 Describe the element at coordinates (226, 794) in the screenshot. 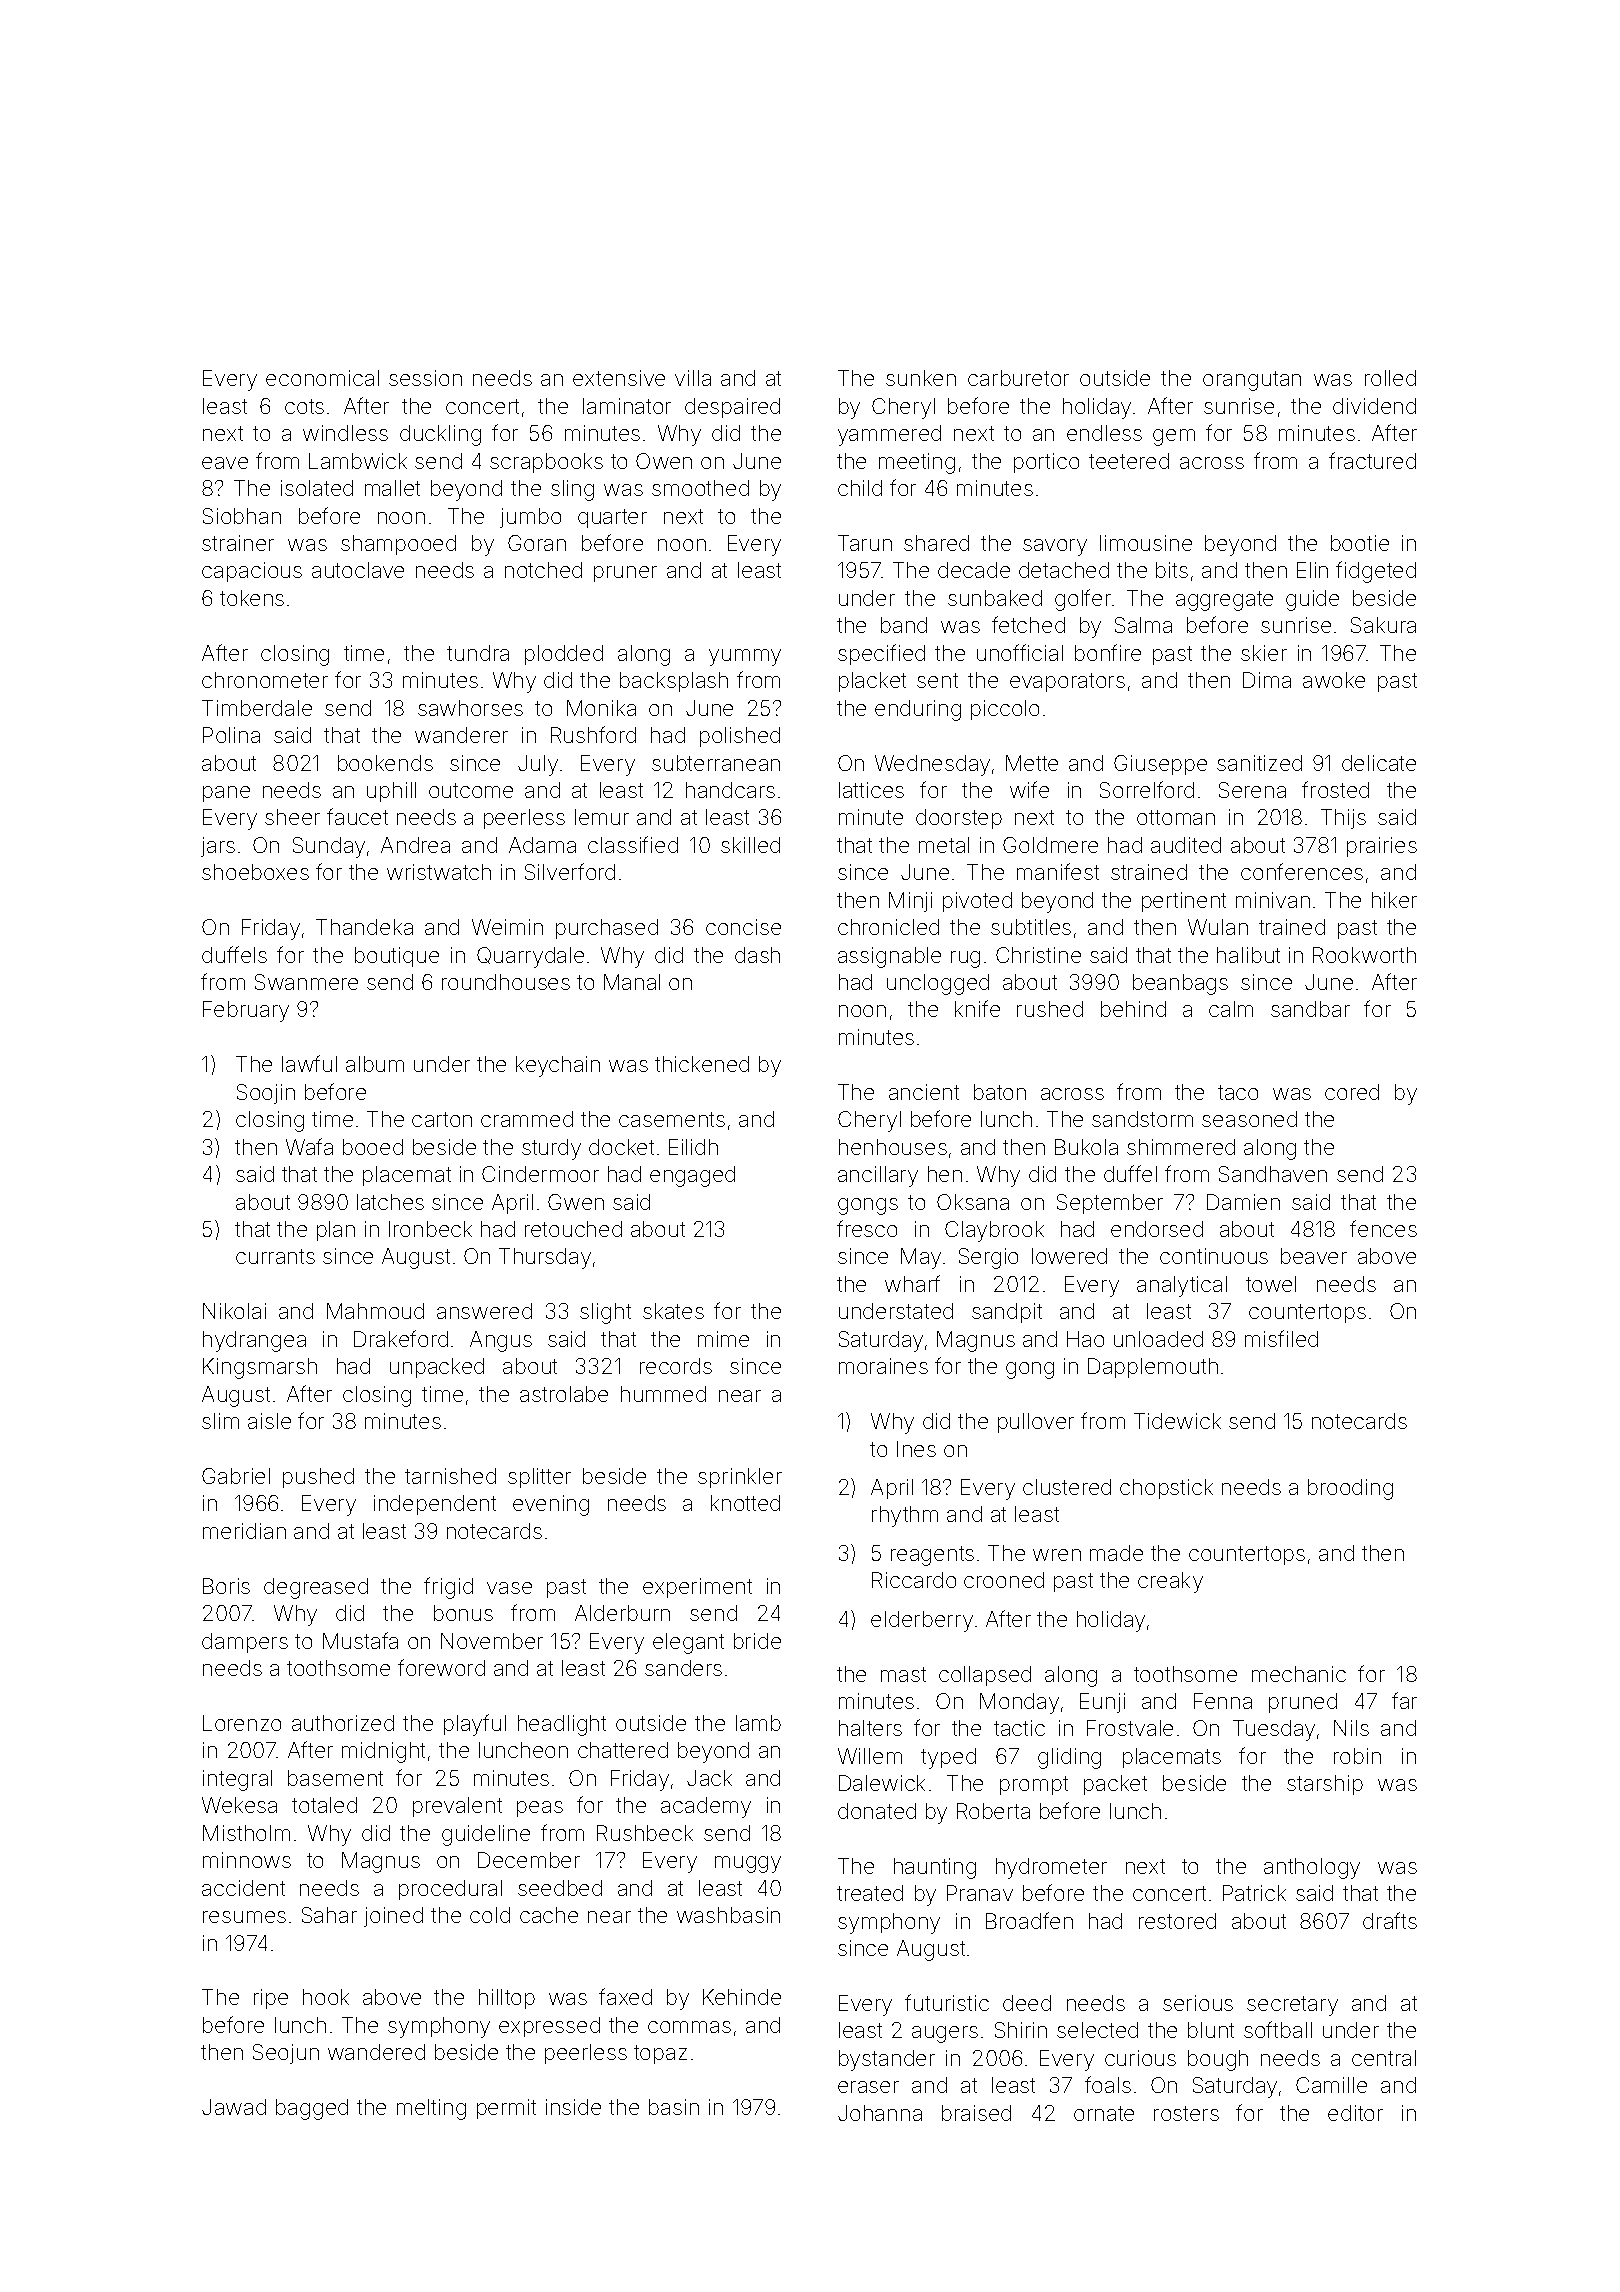

I see `pane` at that location.
